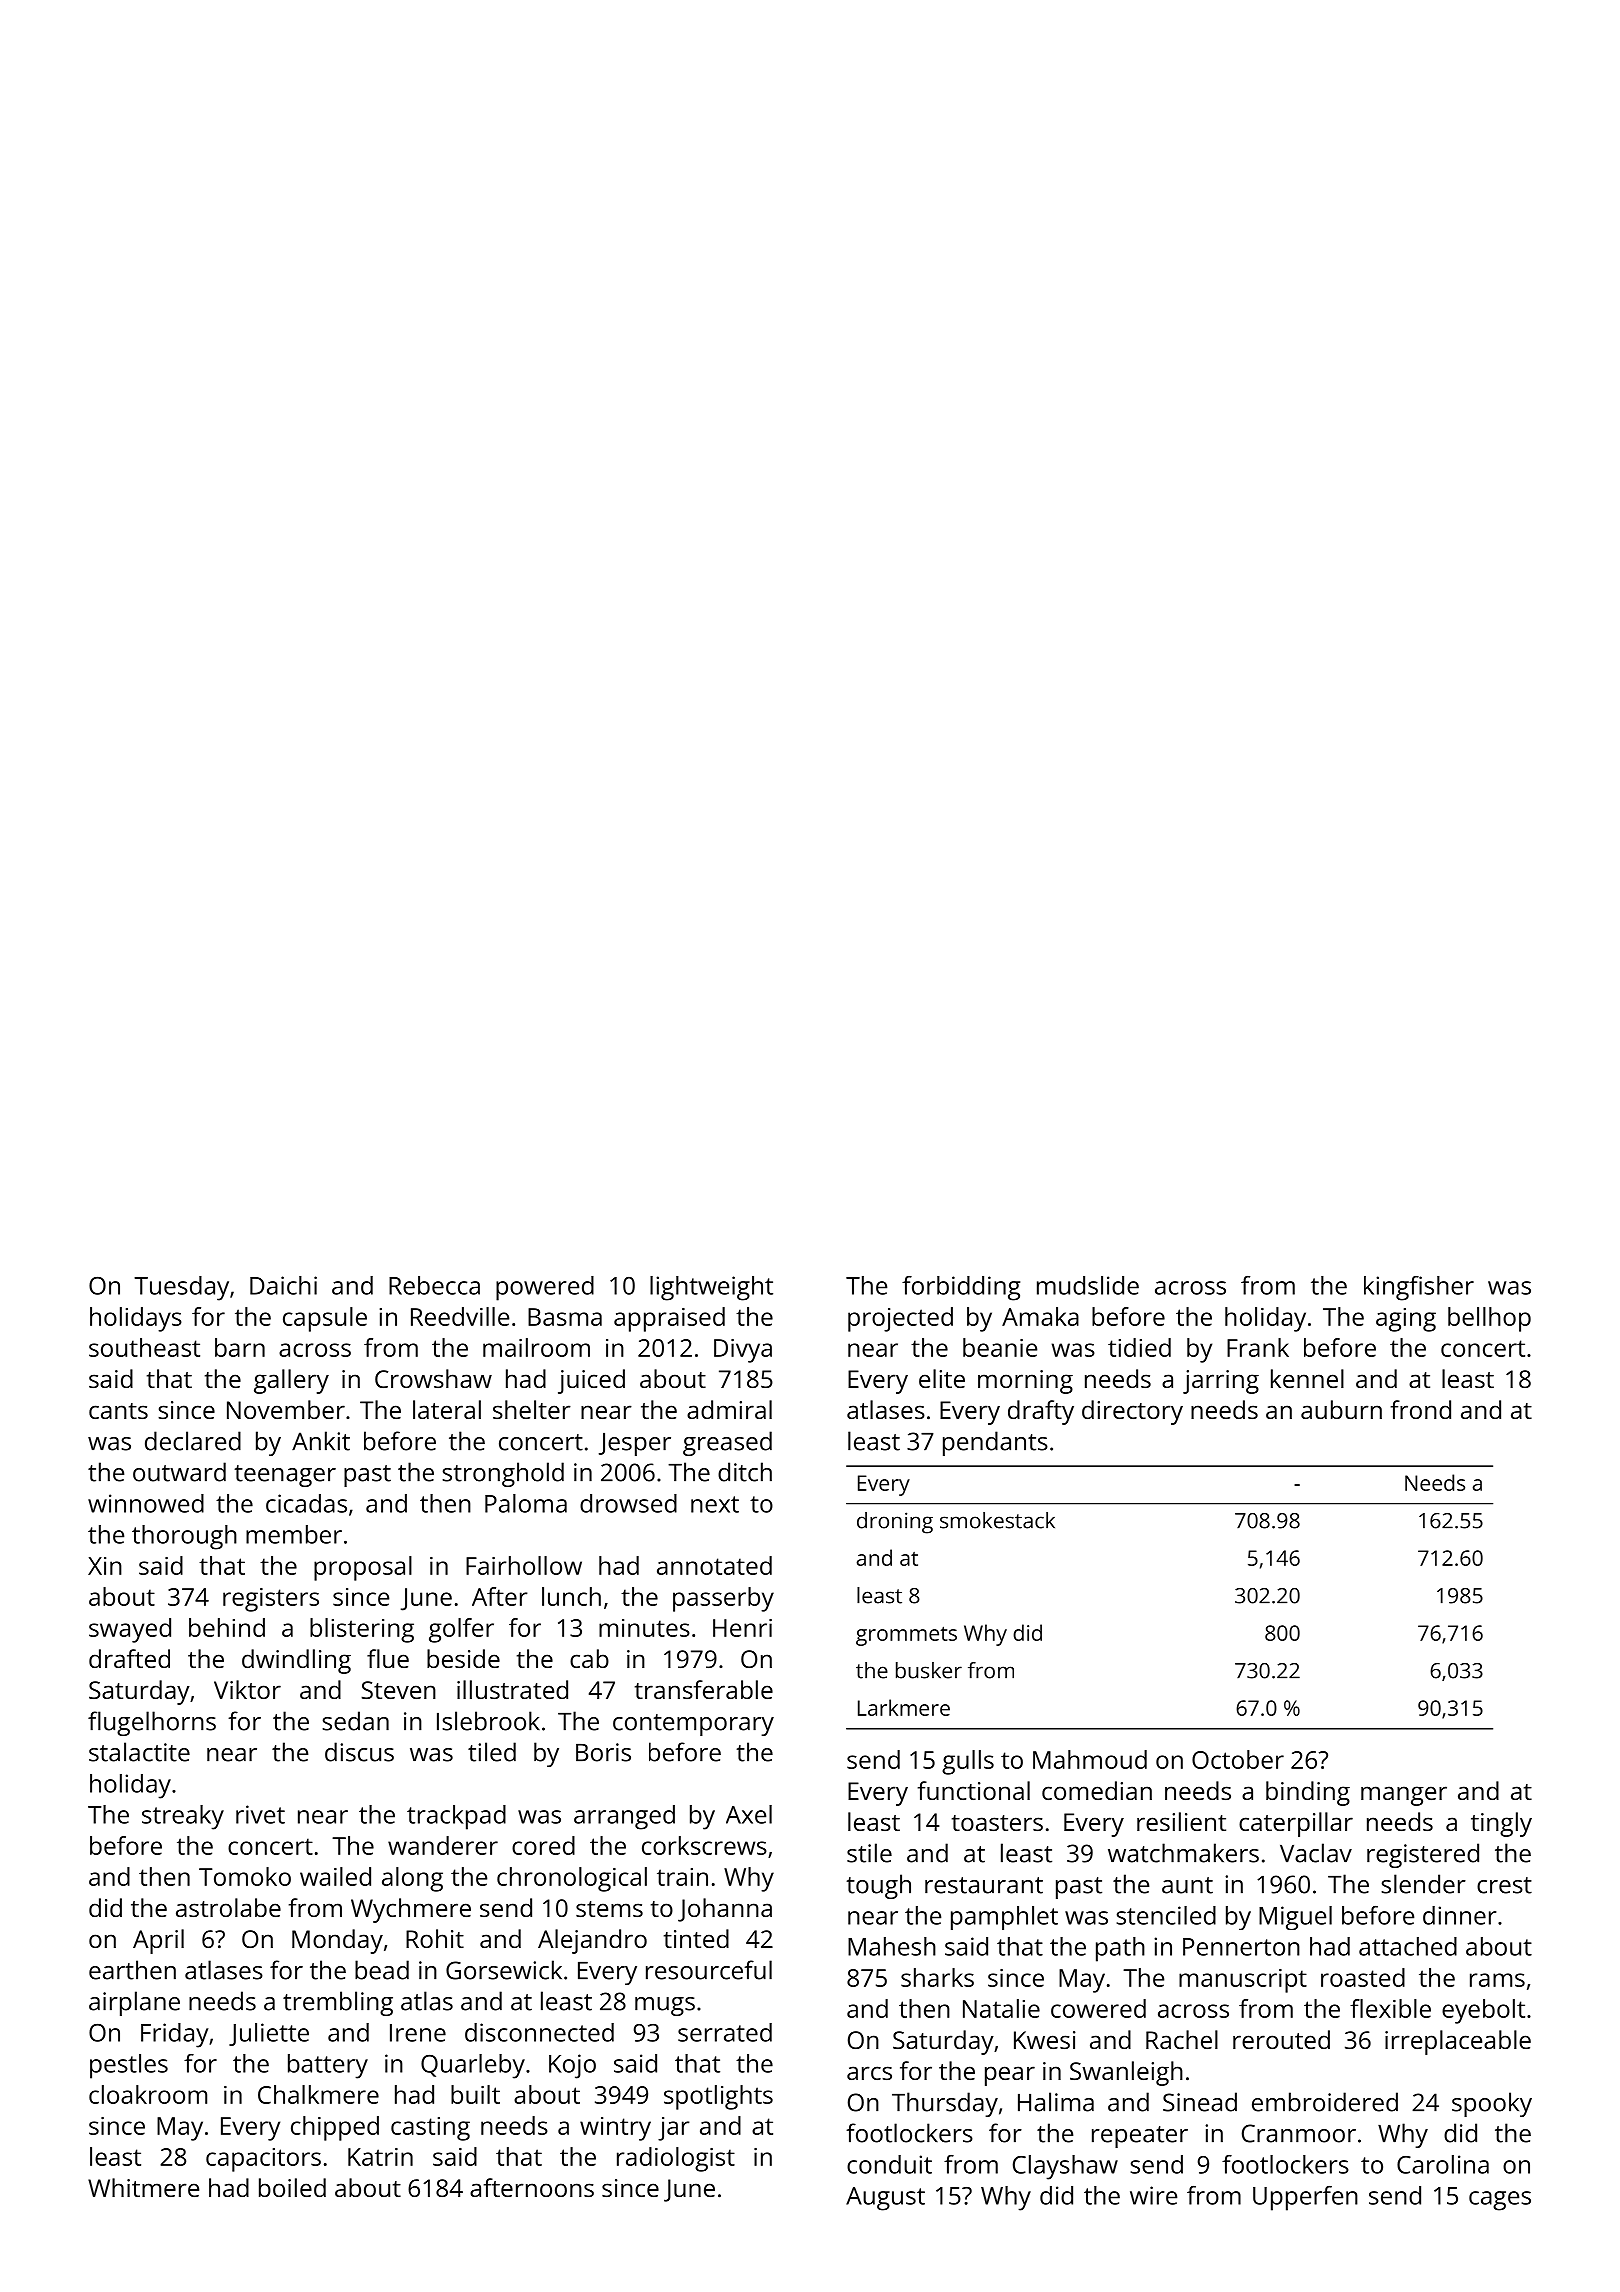  I want to click on kingfisher, so click(1419, 1288).
